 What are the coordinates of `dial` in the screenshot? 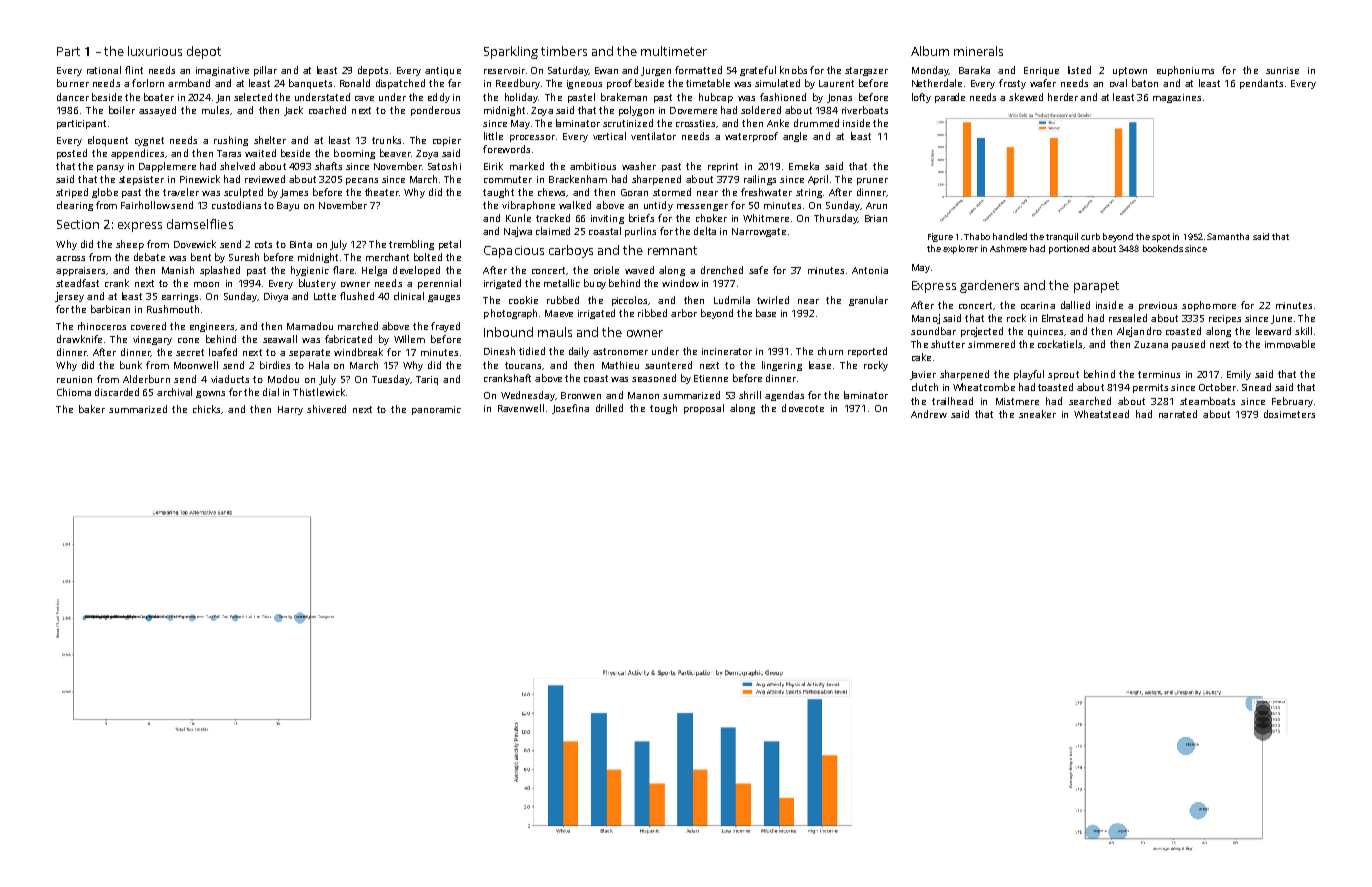 It's located at (271, 392).
